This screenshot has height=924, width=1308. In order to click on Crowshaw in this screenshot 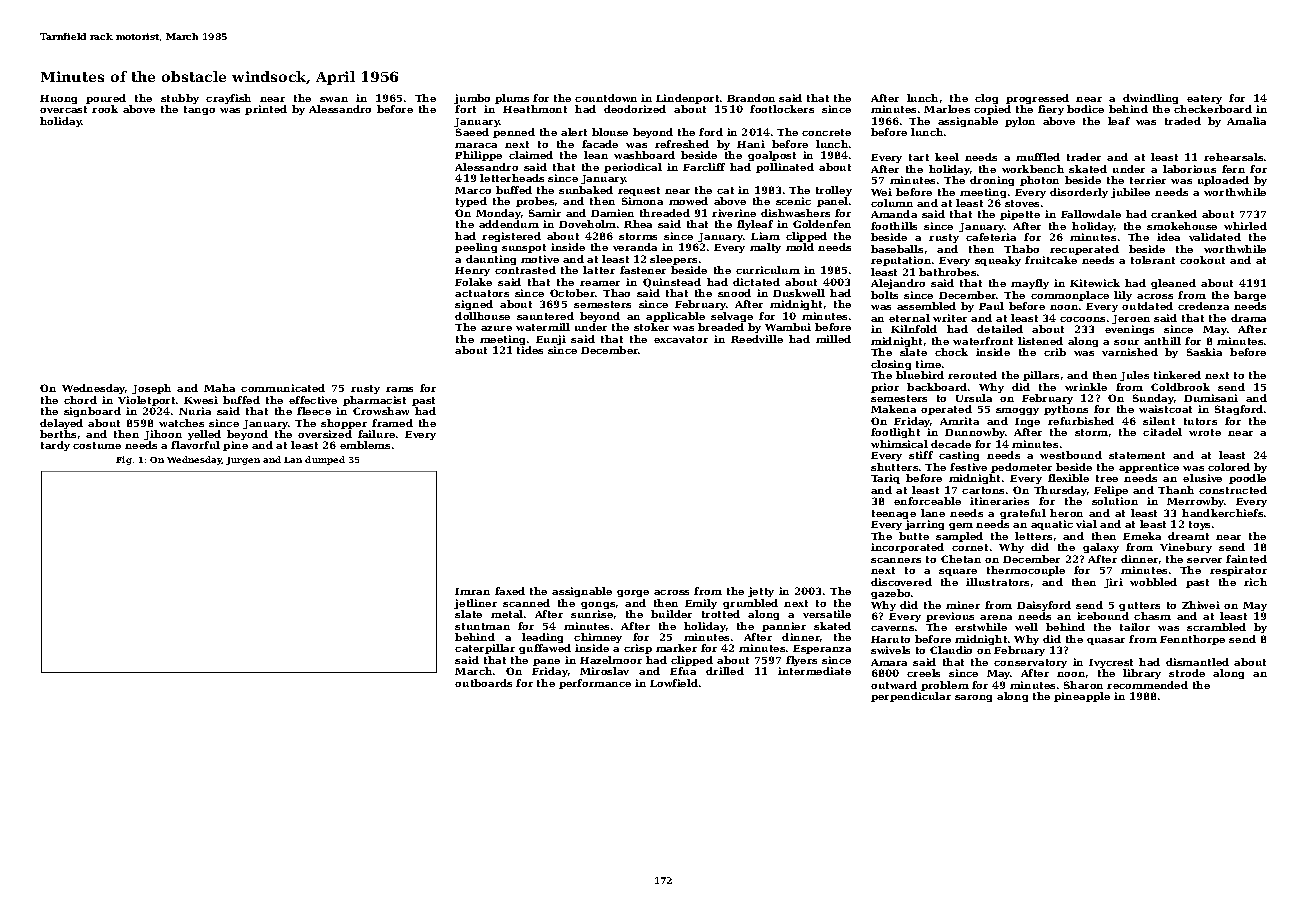, I will do `click(381, 411)`.
